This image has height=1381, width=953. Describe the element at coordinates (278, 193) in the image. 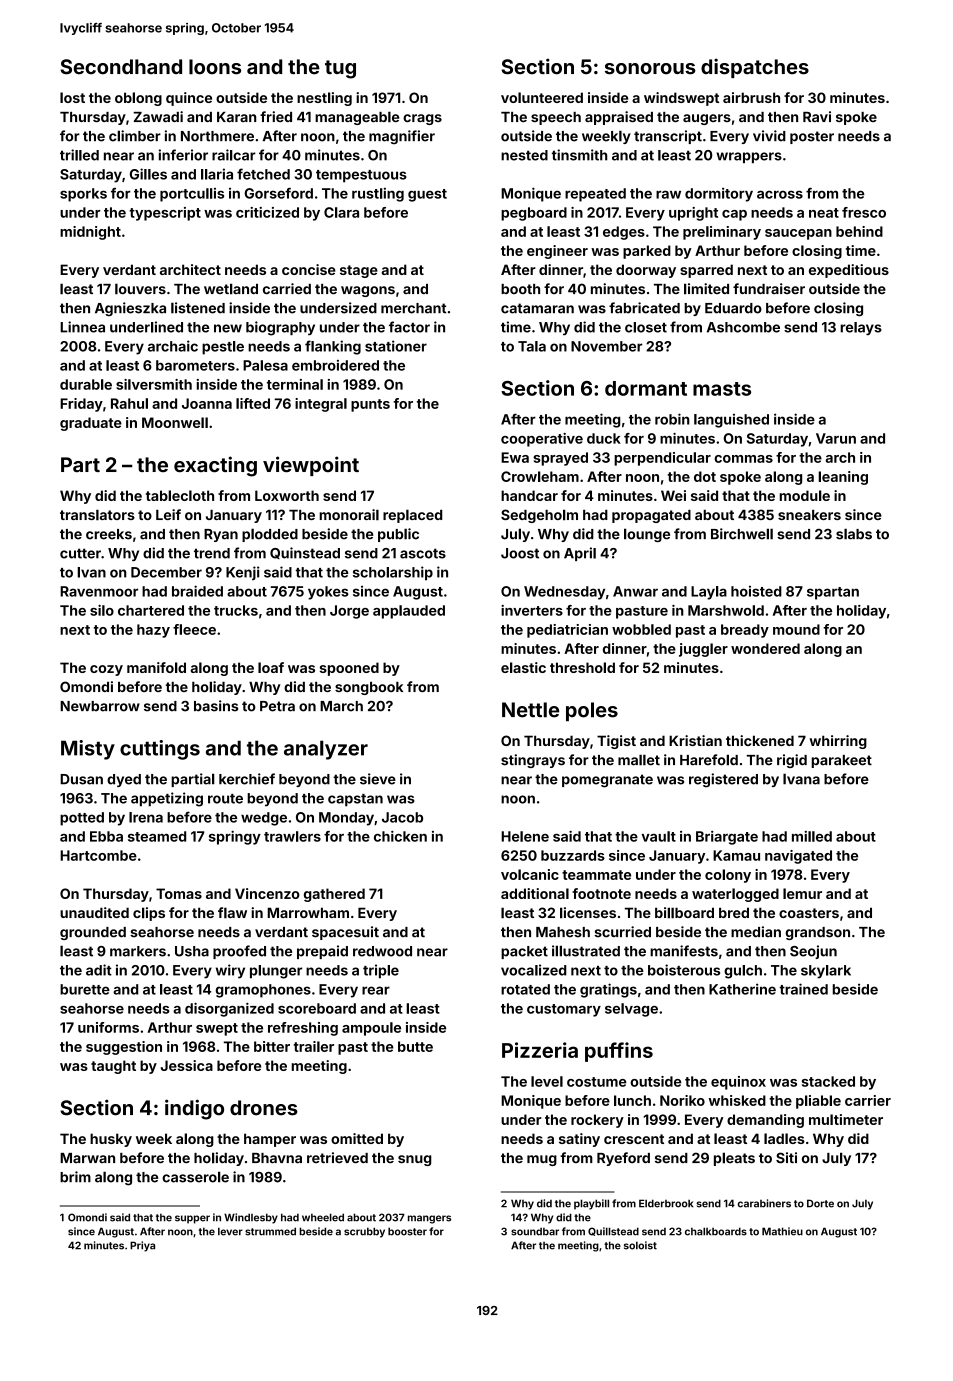

I see `Gorseford` at that location.
